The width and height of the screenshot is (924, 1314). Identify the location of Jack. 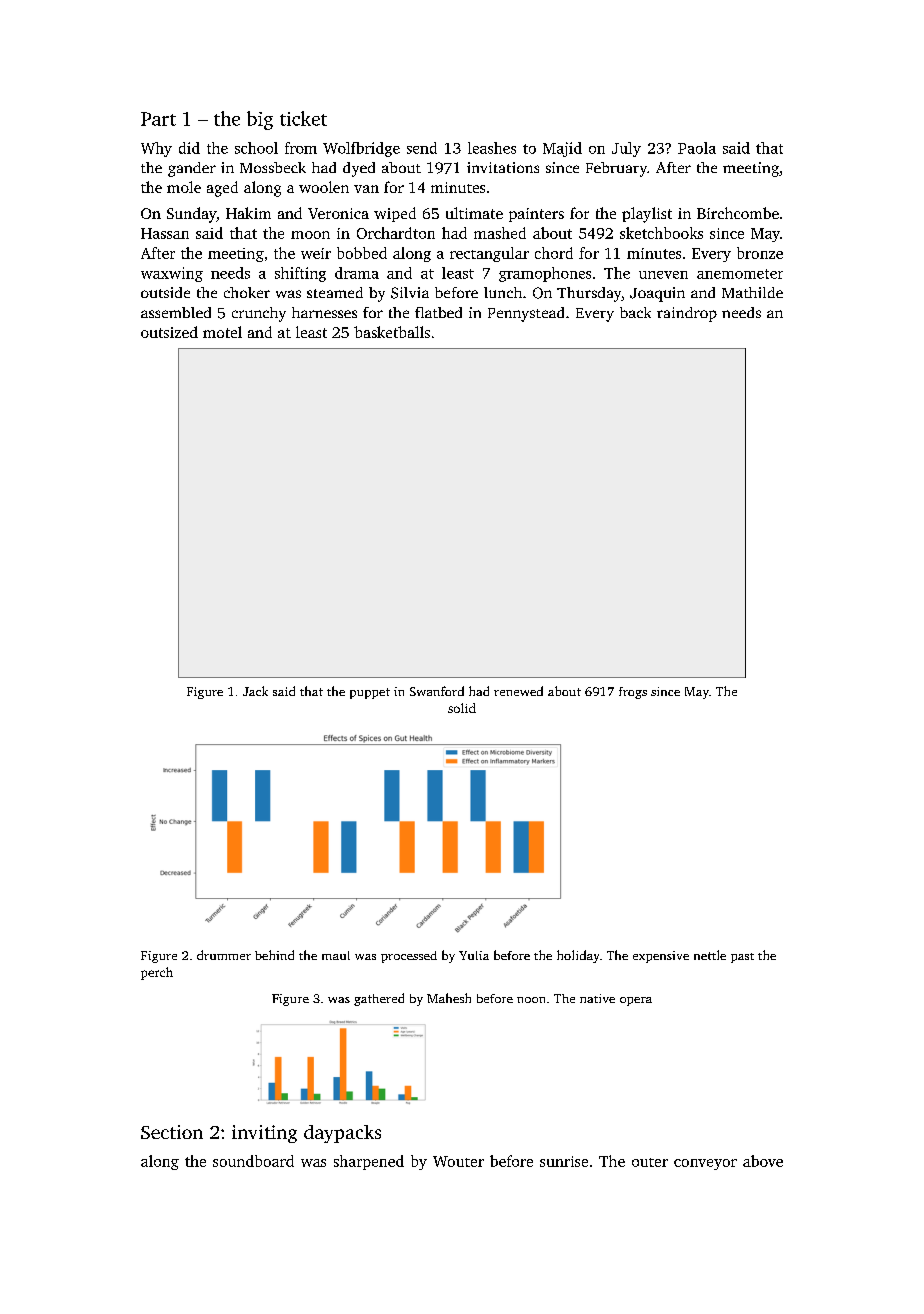
(255, 691).
